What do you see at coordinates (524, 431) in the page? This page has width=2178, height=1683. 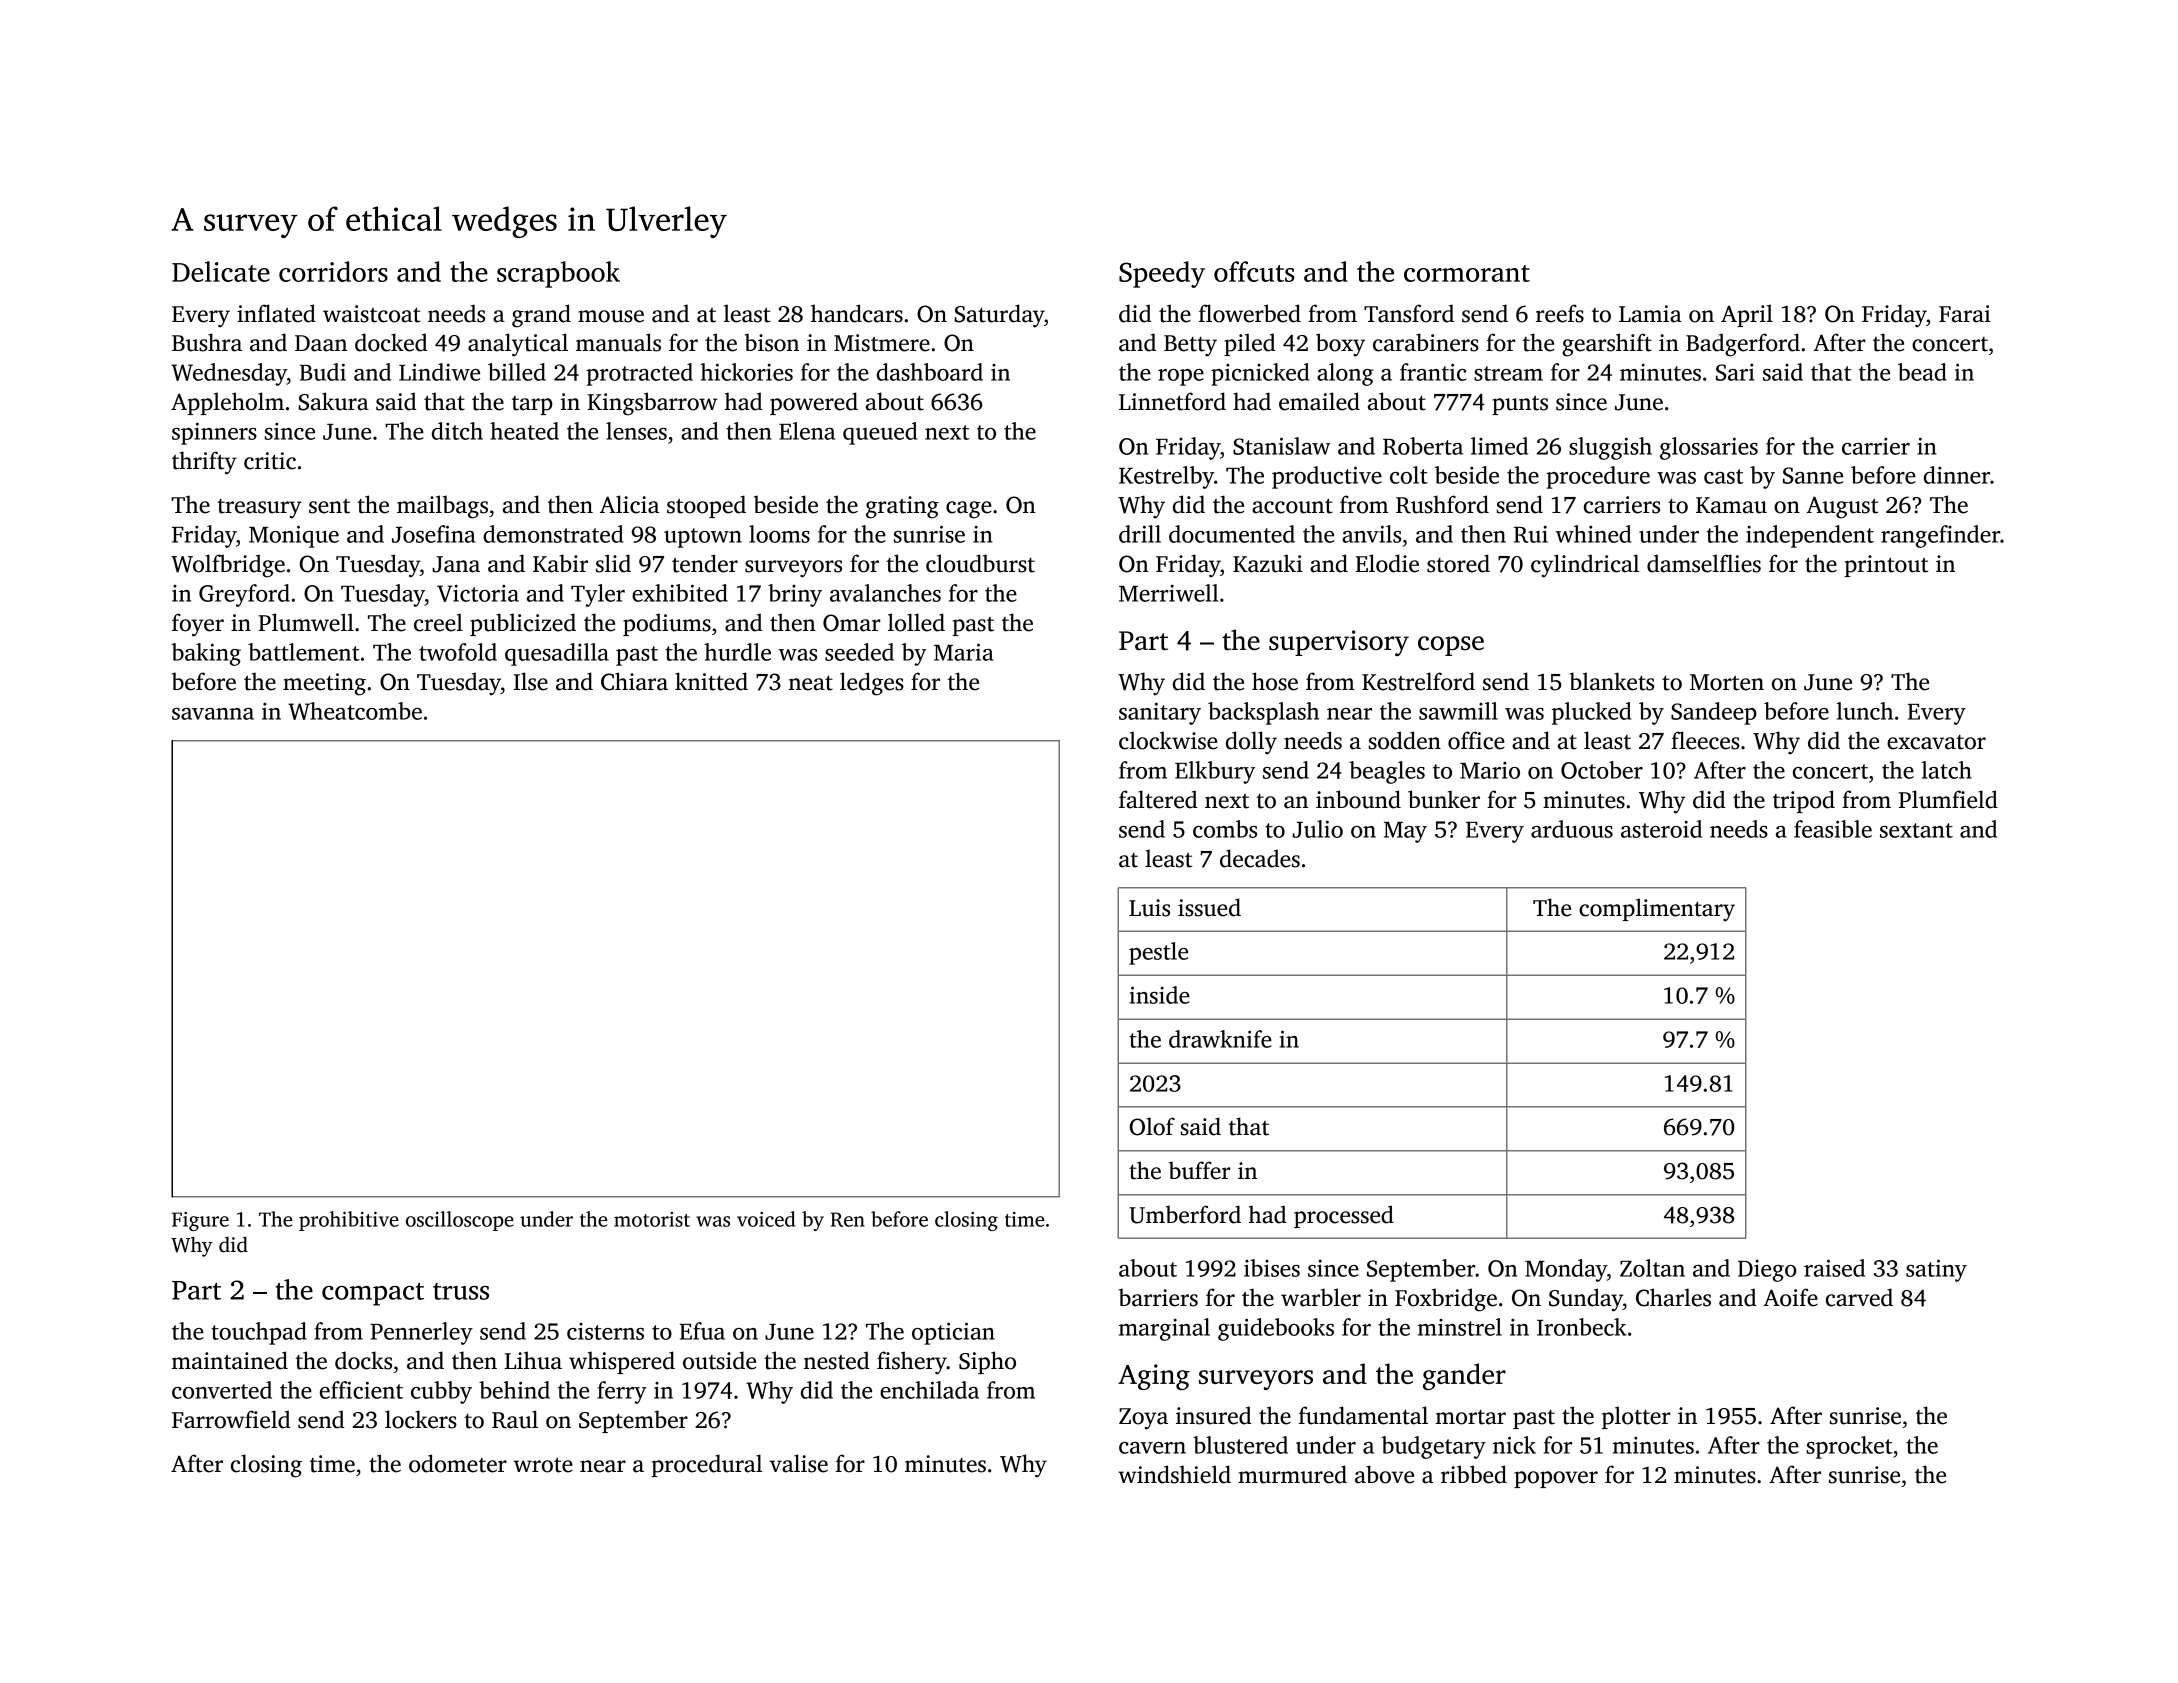 I see `heated` at bounding box center [524, 431].
